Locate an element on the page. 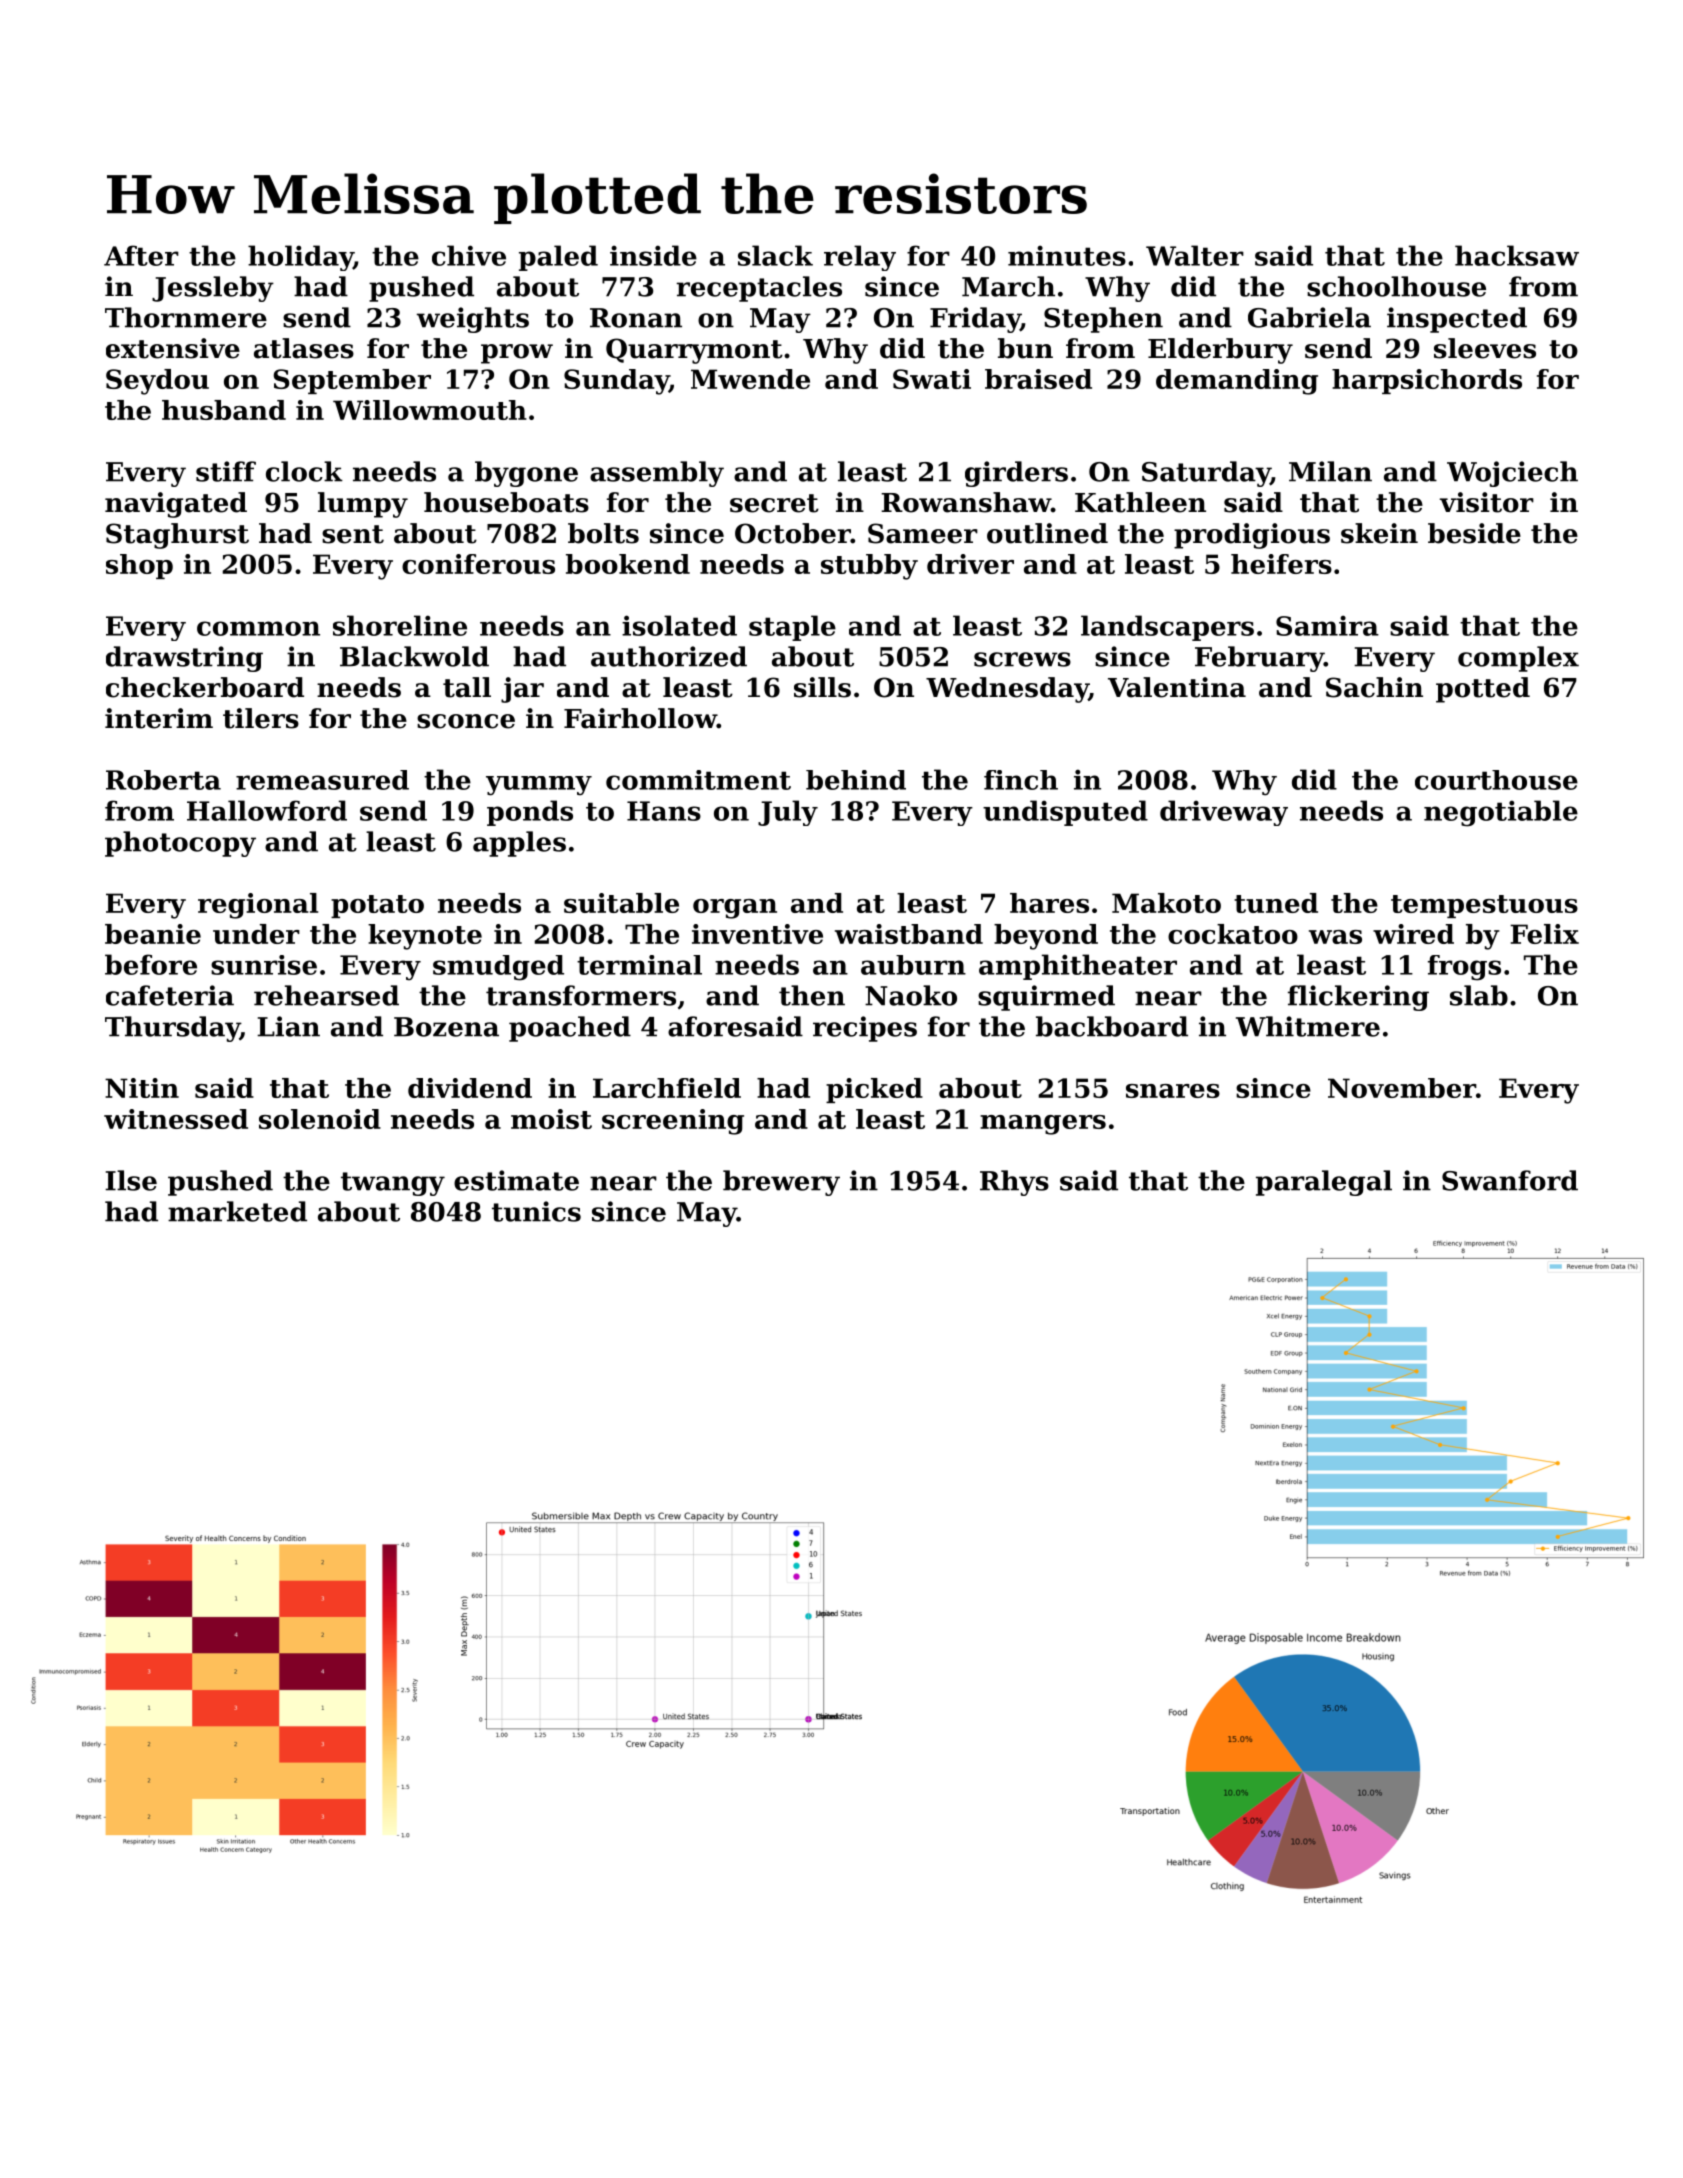  Milan is located at coordinates (1330, 471).
